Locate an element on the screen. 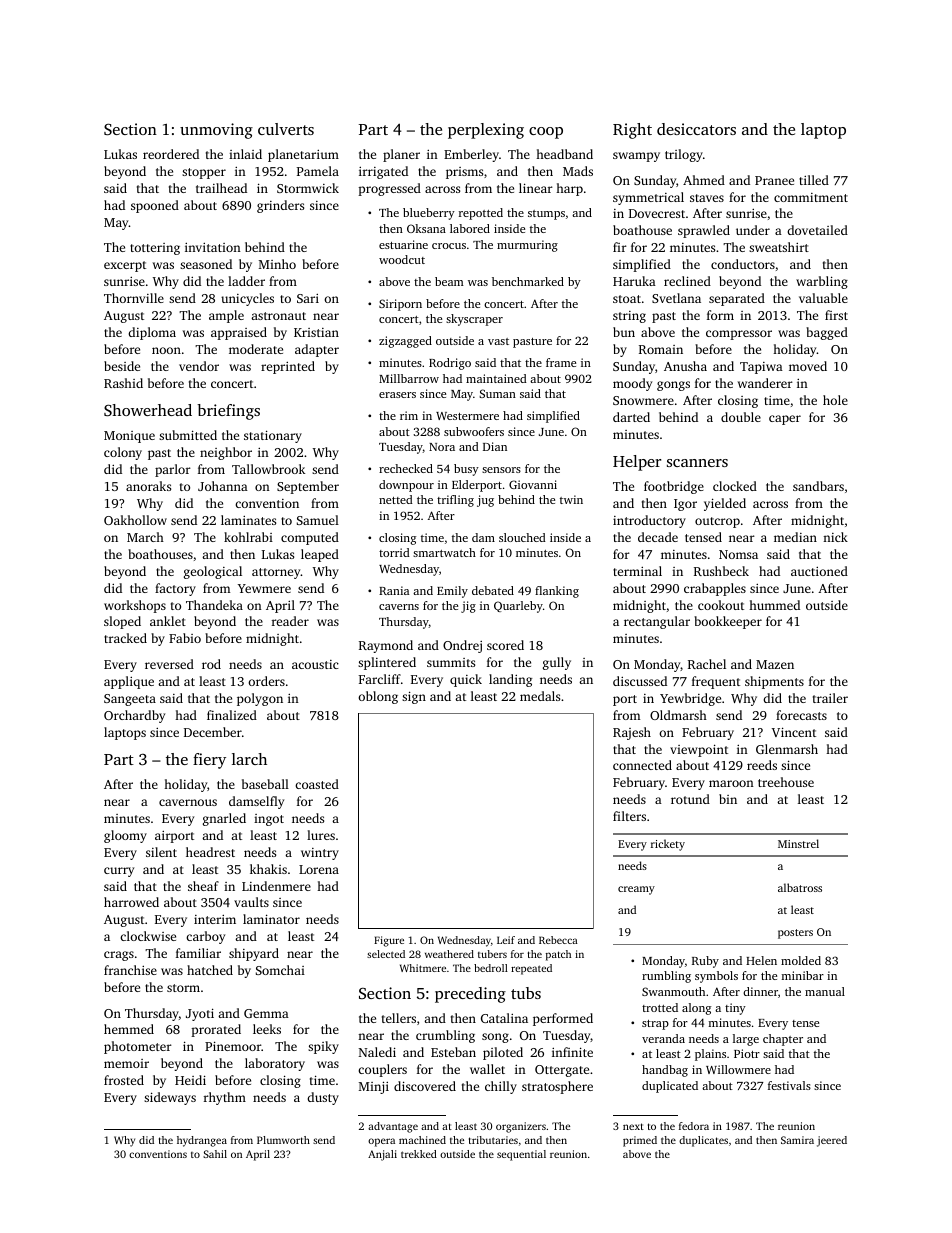  reversed is located at coordinates (169, 664).
